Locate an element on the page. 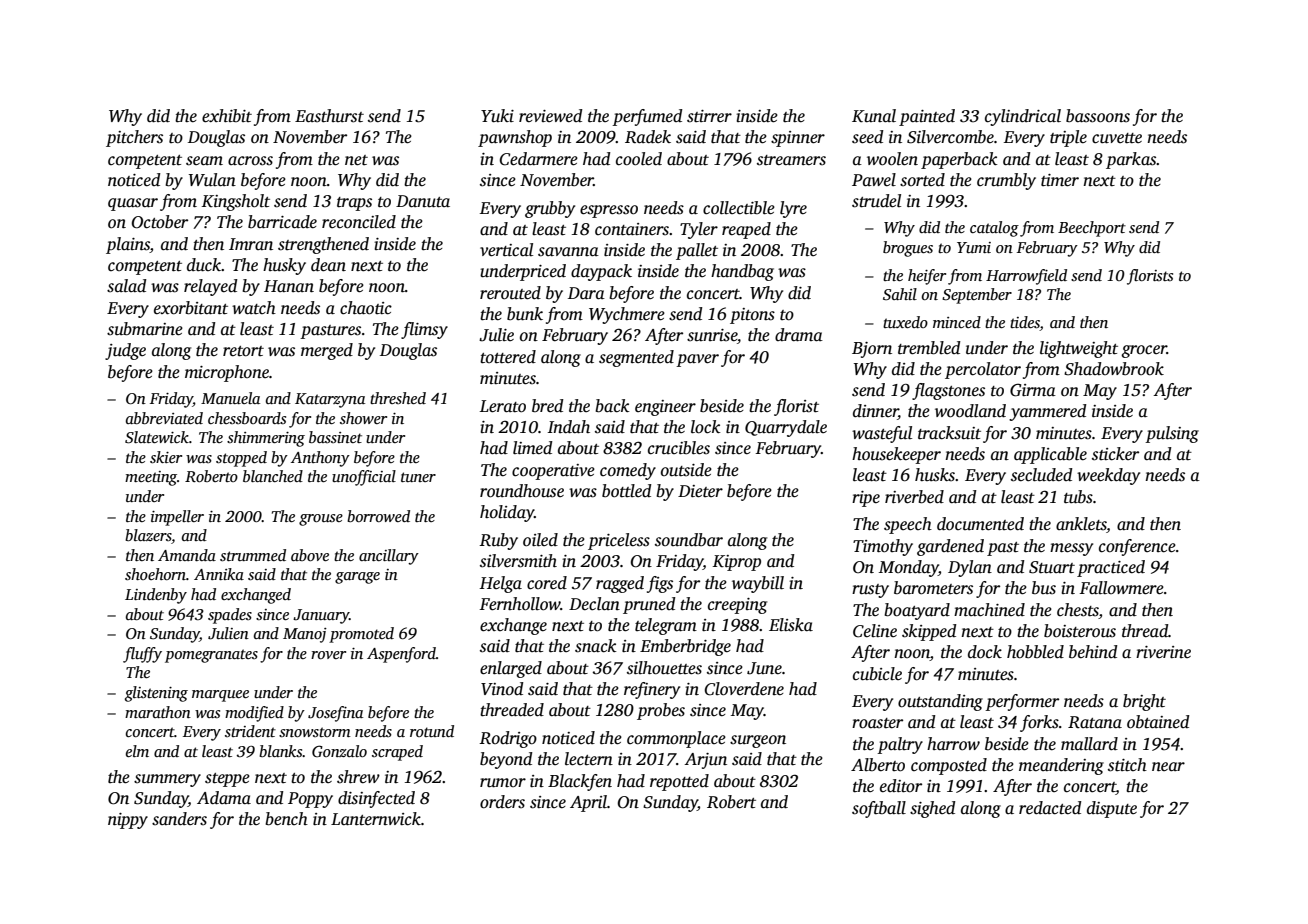 Image resolution: width=1308 pixels, height=924 pixels. Arjun is located at coordinates (705, 761).
